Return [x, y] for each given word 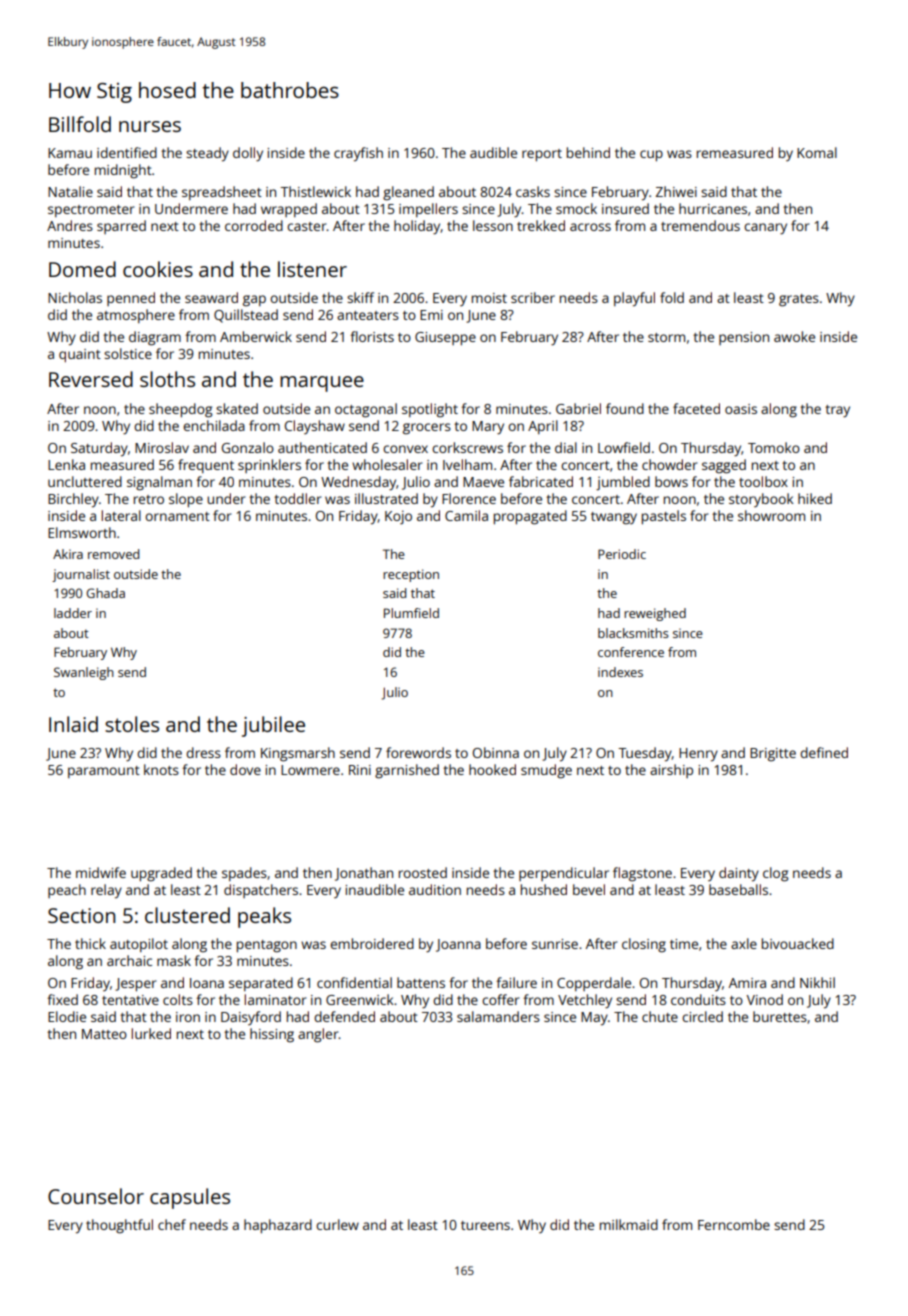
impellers [428, 210]
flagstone [642, 874]
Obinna [496, 752]
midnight [123, 171]
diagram [155, 338]
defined [824, 752]
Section [81, 915]
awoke [794, 336]
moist [489, 298]
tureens [485, 1225]
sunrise [555, 944]
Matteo [104, 1034]
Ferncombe [734, 1224]
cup [651, 155]
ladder [73, 613]
